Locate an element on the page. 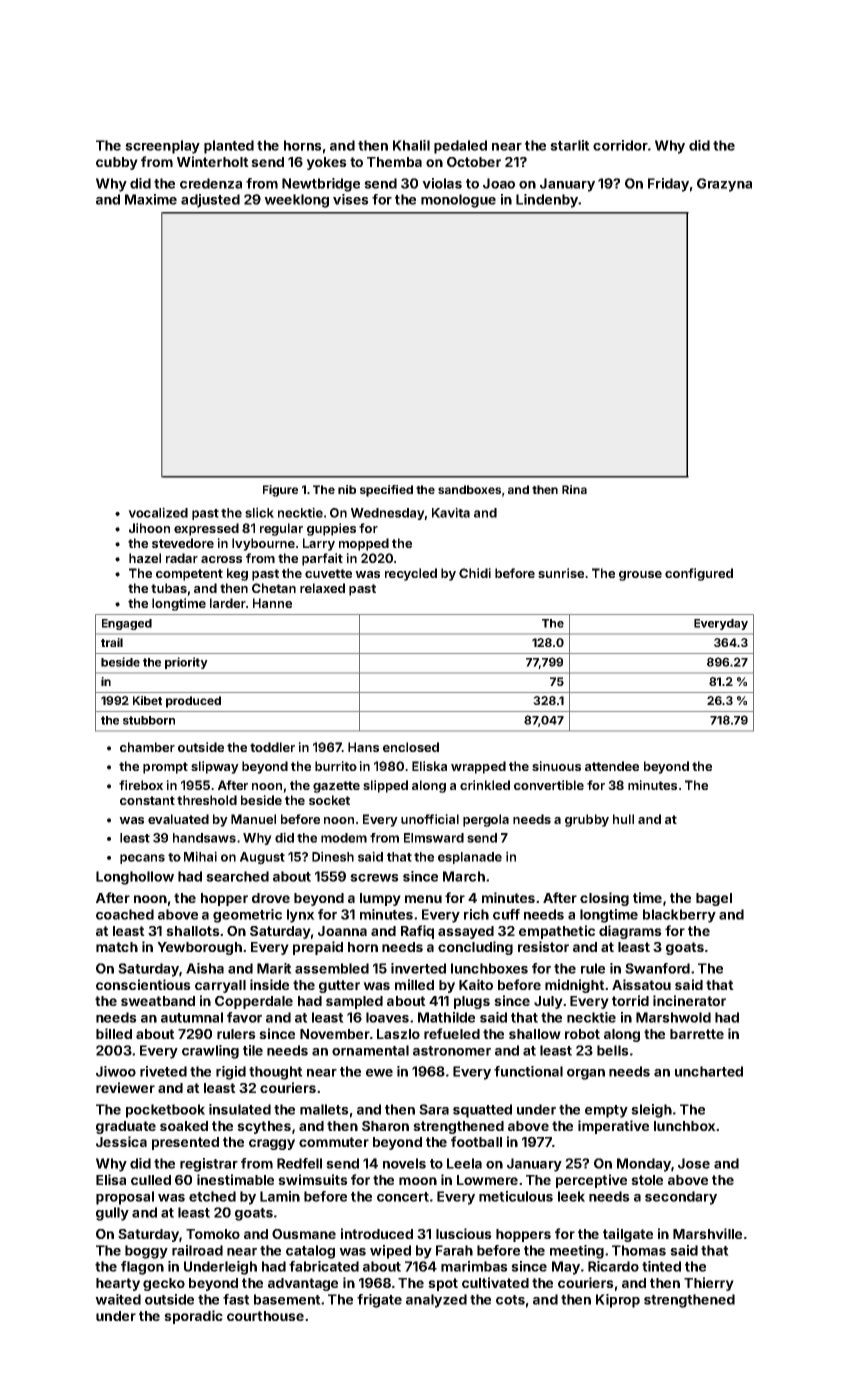 The height and width of the image is (1400, 849). priority is located at coordinates (186, 663).
